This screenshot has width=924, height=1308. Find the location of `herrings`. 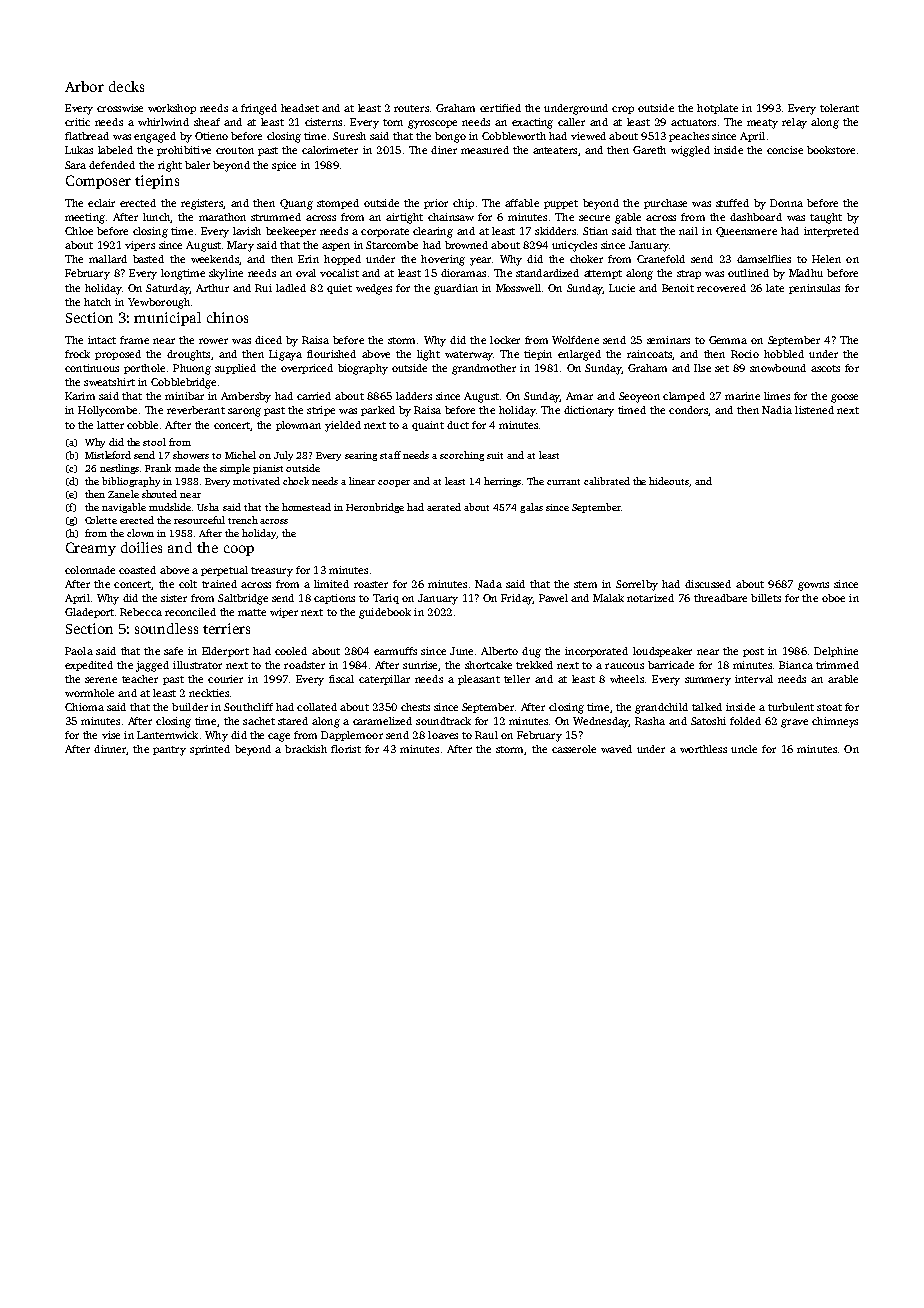

herrings is located at coordinates (502, 482).
